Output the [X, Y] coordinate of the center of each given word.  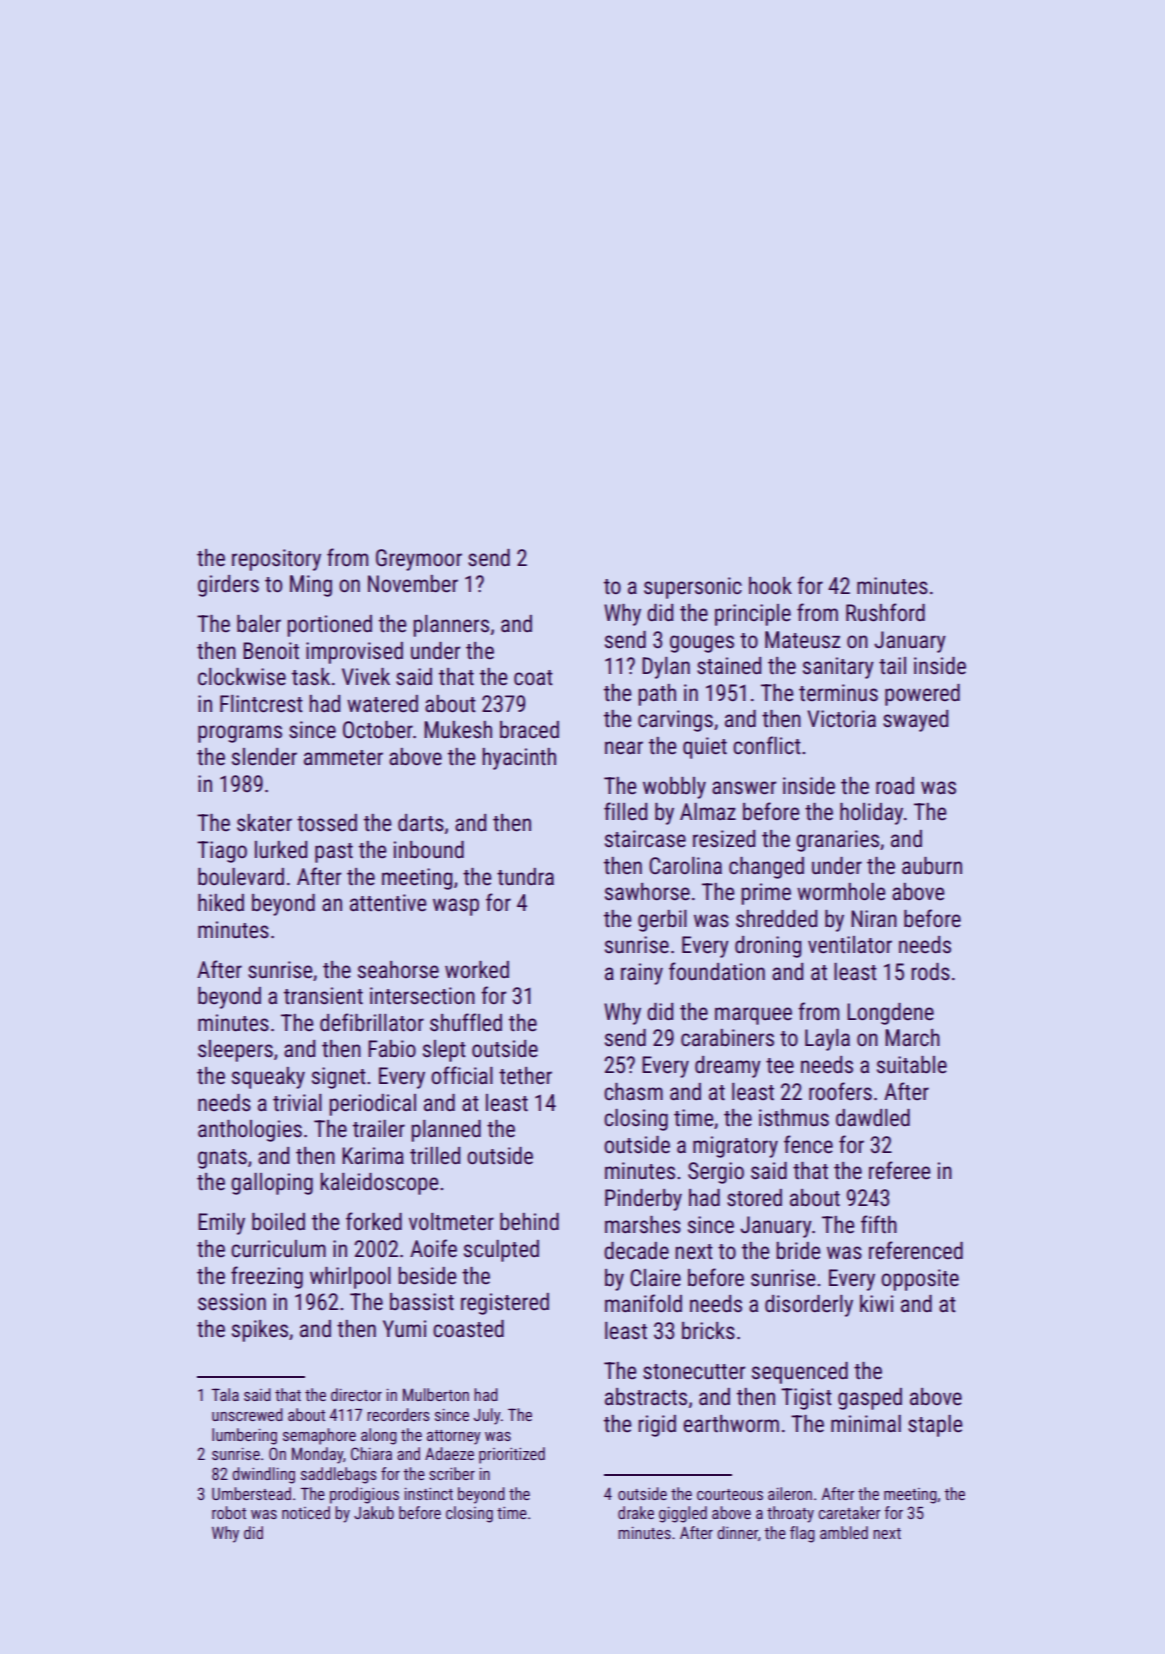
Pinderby [643, 1200]
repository [276, 560]
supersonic [693, 588]
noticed [306, 1512]
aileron [790, 1493]
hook [770, 586]
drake [636, 1512]
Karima [373, 1156]
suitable [912, 1065]
